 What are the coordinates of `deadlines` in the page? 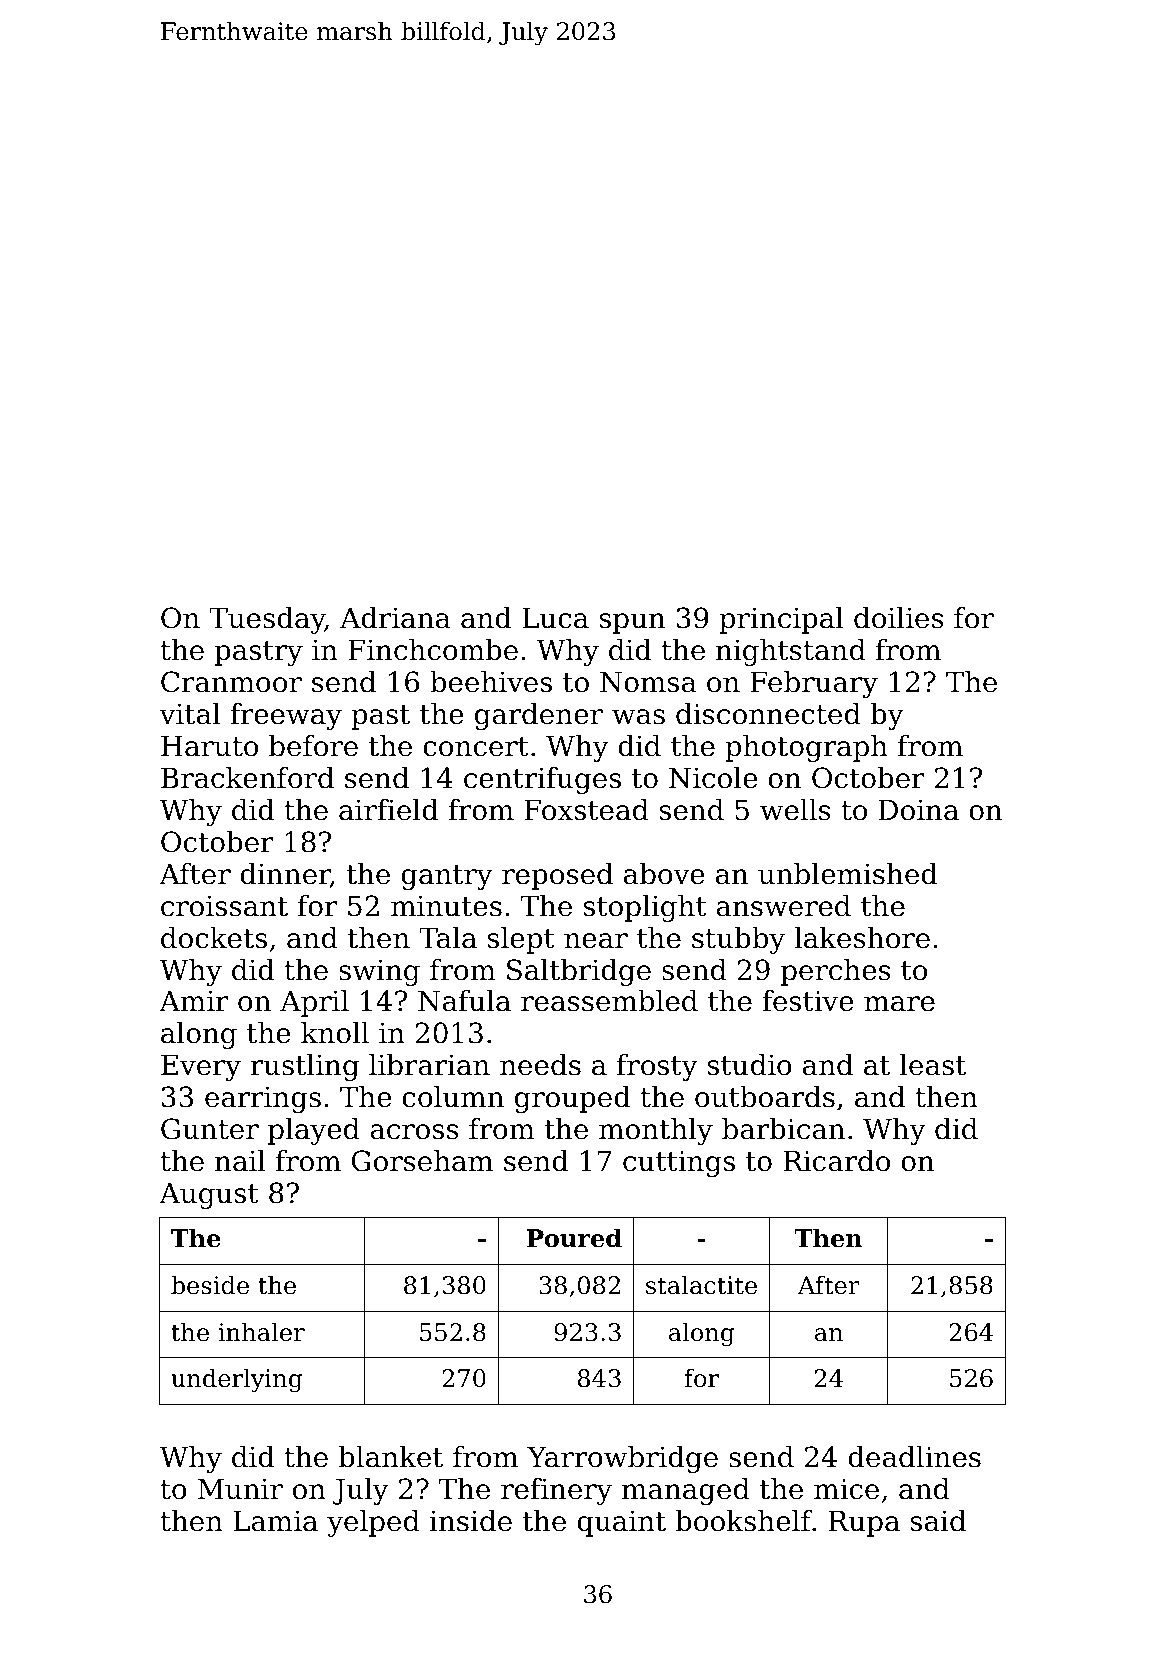 It's located at (914, 1457).
